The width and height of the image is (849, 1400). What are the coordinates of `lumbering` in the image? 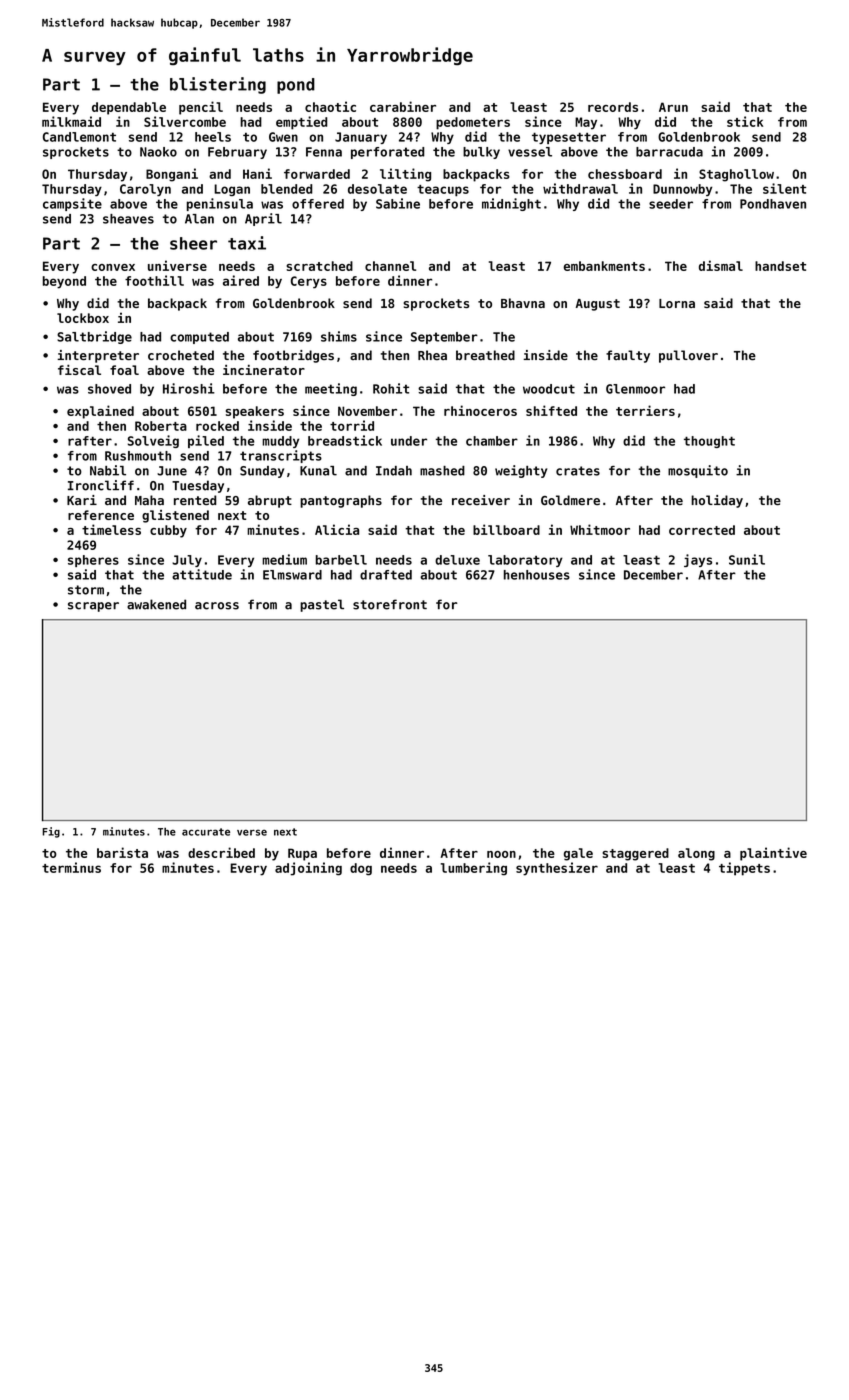 It's located at (474, 869).
